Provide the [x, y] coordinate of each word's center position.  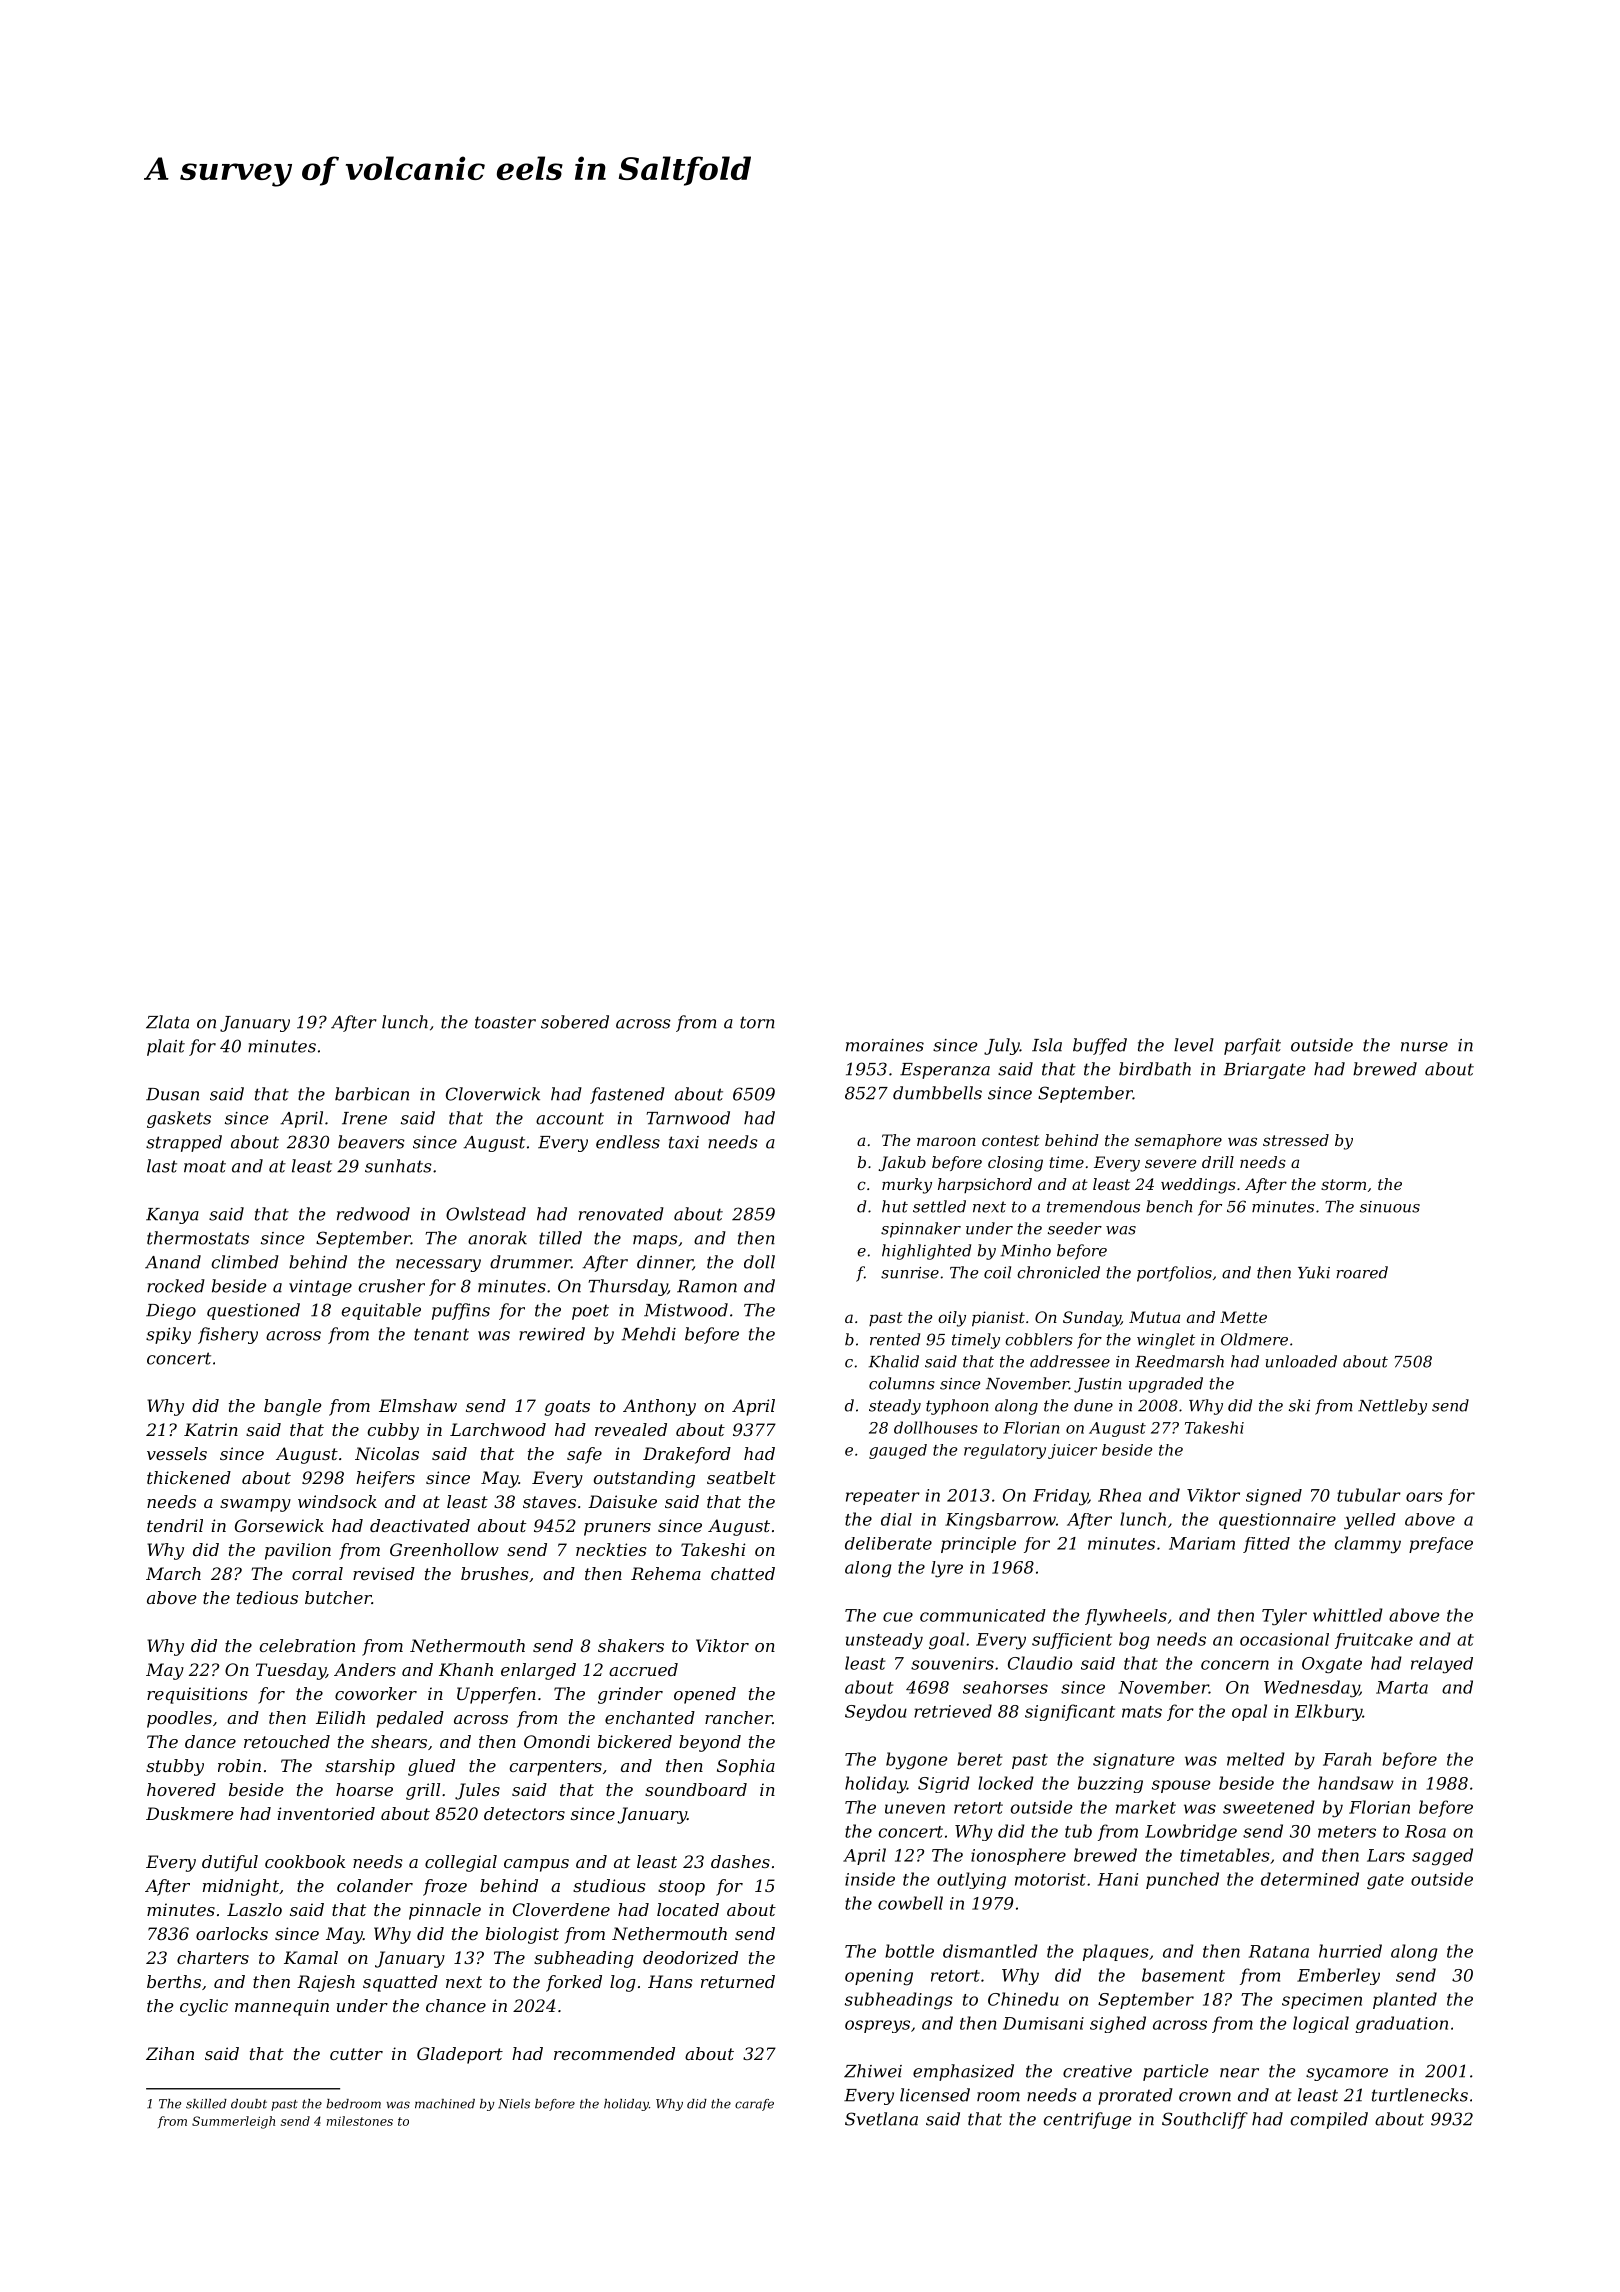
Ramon [707, 1286]
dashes [740, 1861]
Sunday [1092, 1319]
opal [1249, 1712]
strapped [184, 1143]
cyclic [204, 2007]
